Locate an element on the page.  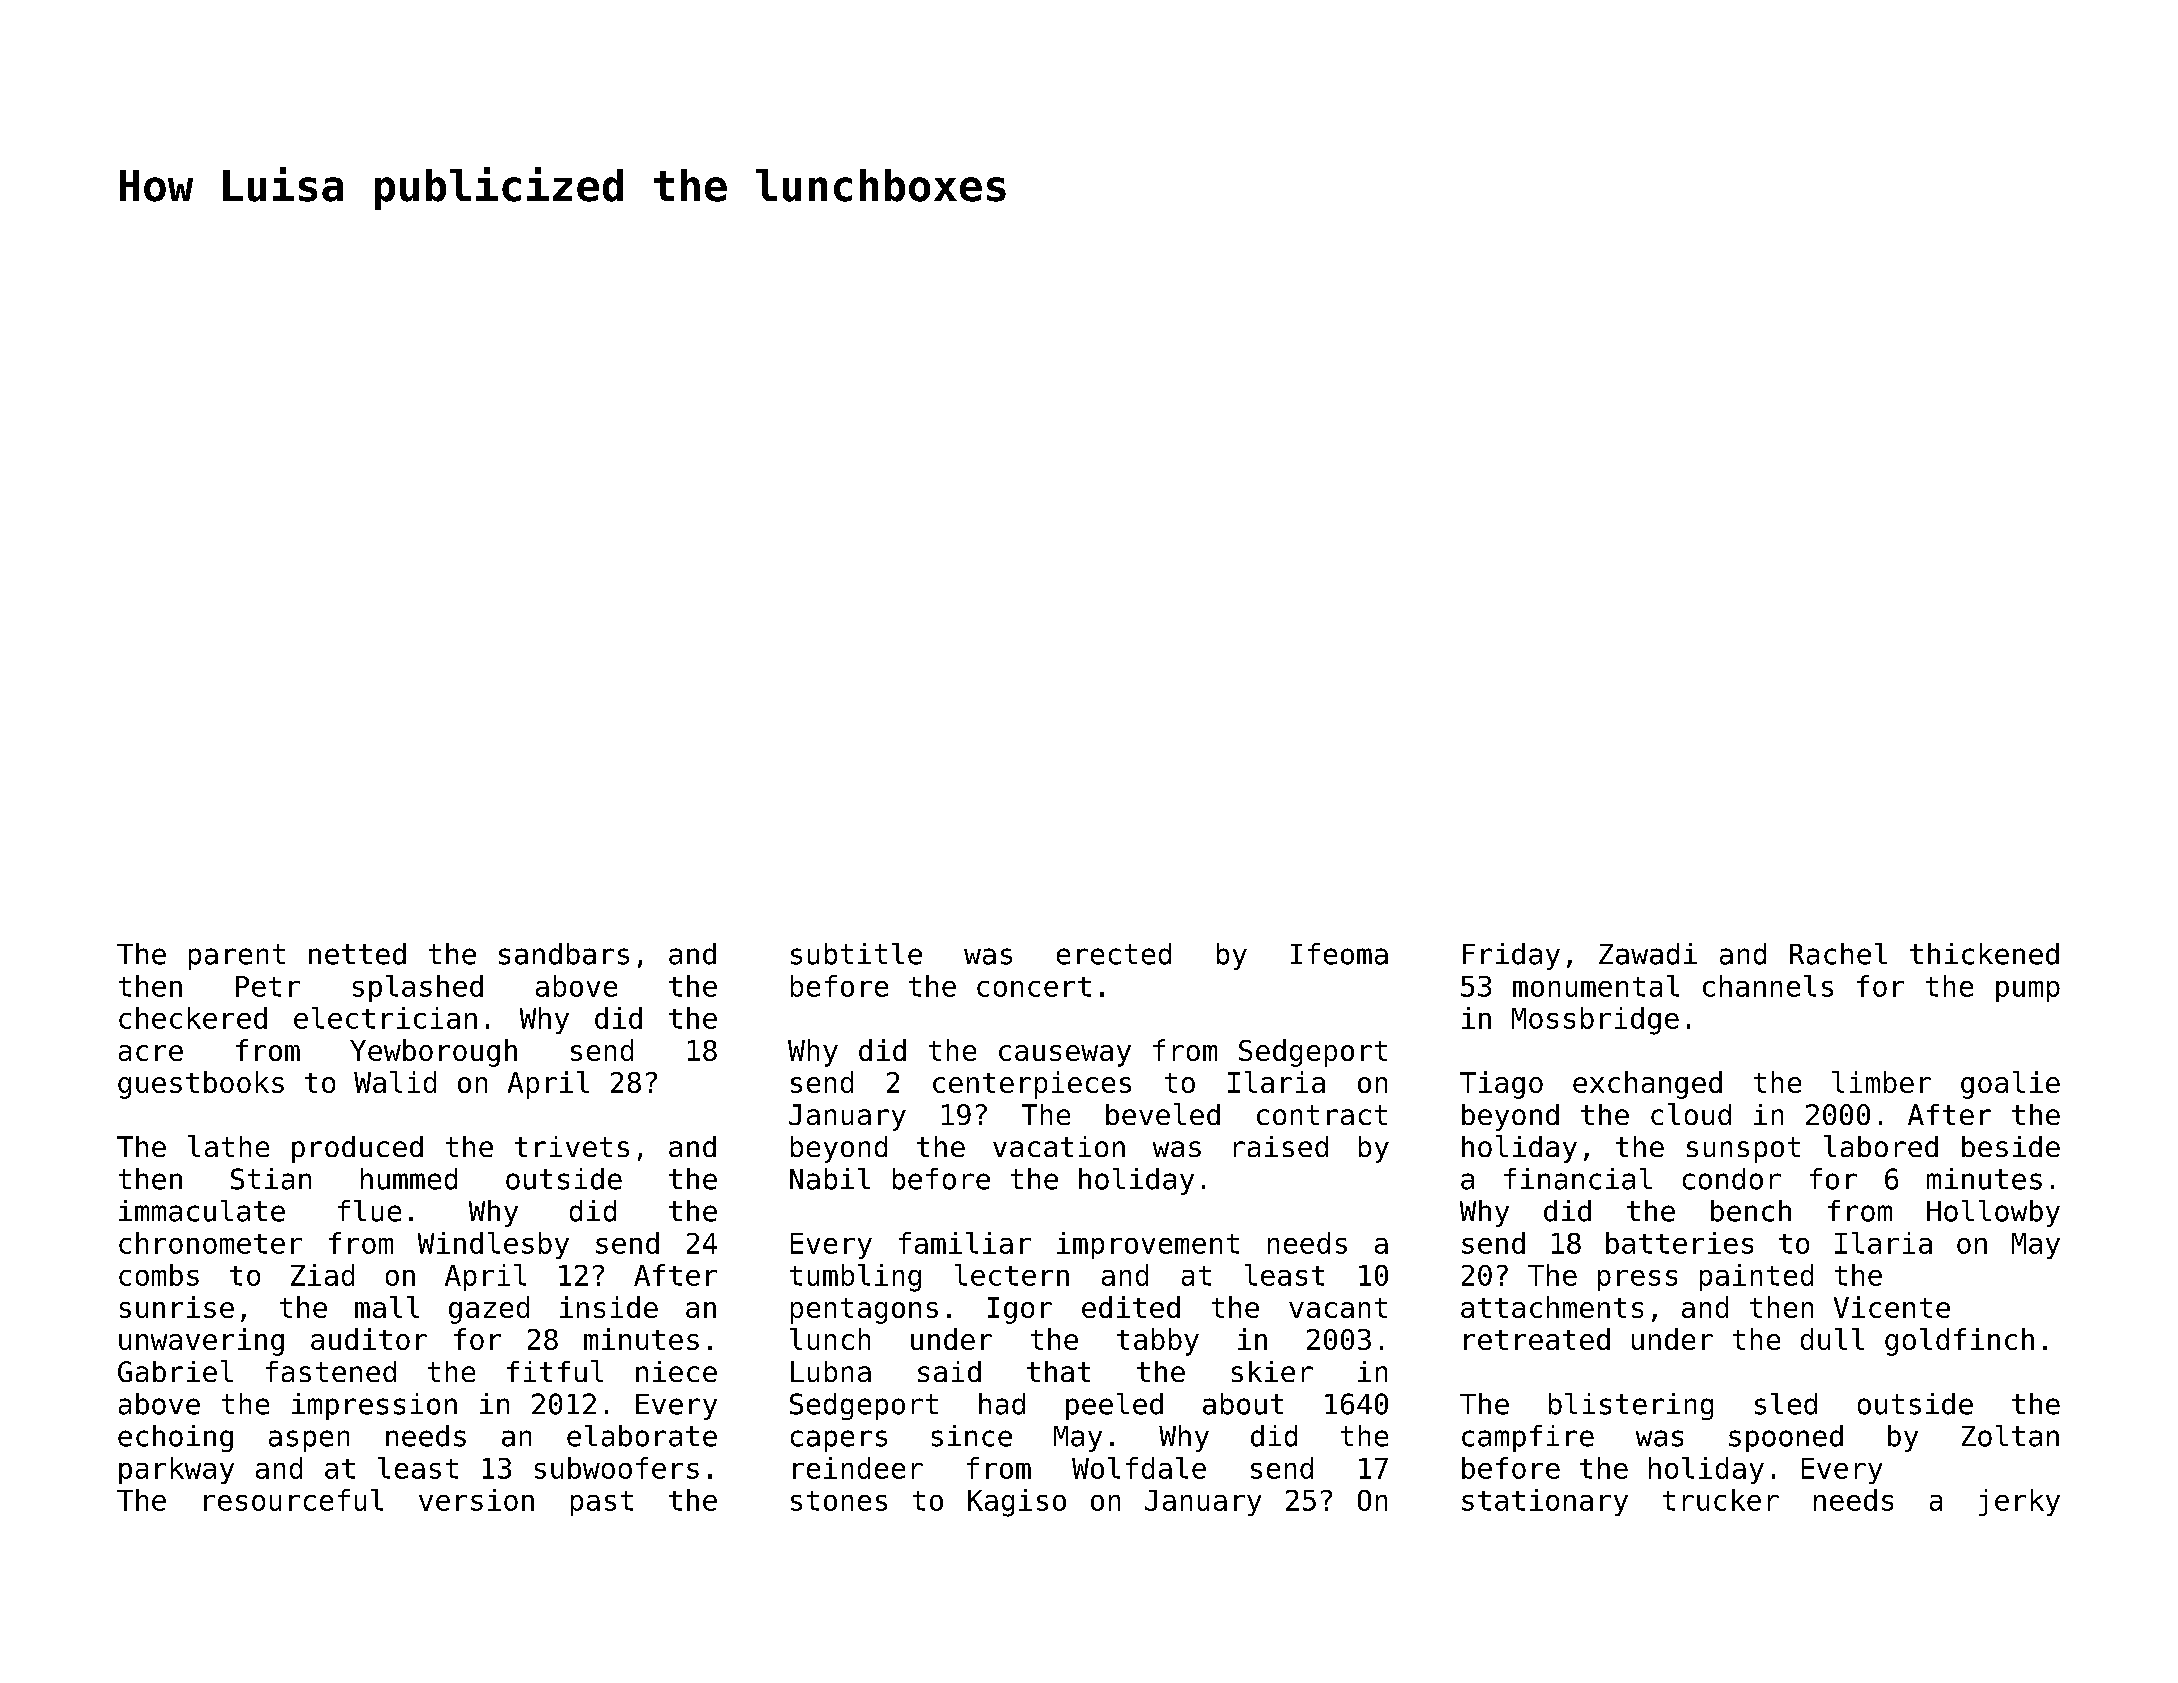
exchanged is located at coordinates (1647, 1085).
